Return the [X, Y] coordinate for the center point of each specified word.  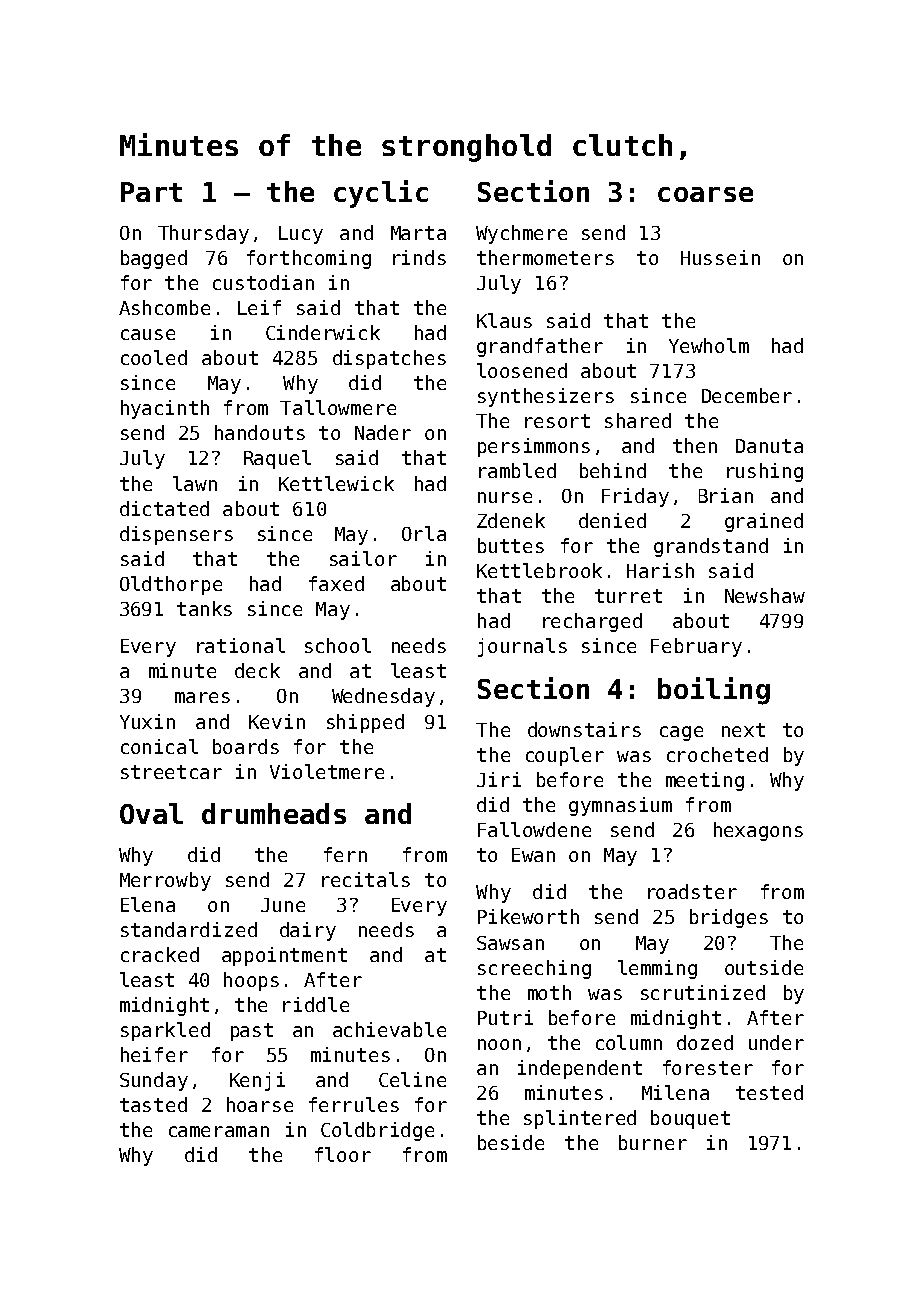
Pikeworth [528, 916]
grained [764, 522]
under [776, 1042]
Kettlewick [336, 483]
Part [151, 192]
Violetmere [327, 771]
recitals [366, 879]
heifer [154, 1054]
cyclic [381, 194]
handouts [260, 432]
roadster [692, 891]
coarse [705, 194]
